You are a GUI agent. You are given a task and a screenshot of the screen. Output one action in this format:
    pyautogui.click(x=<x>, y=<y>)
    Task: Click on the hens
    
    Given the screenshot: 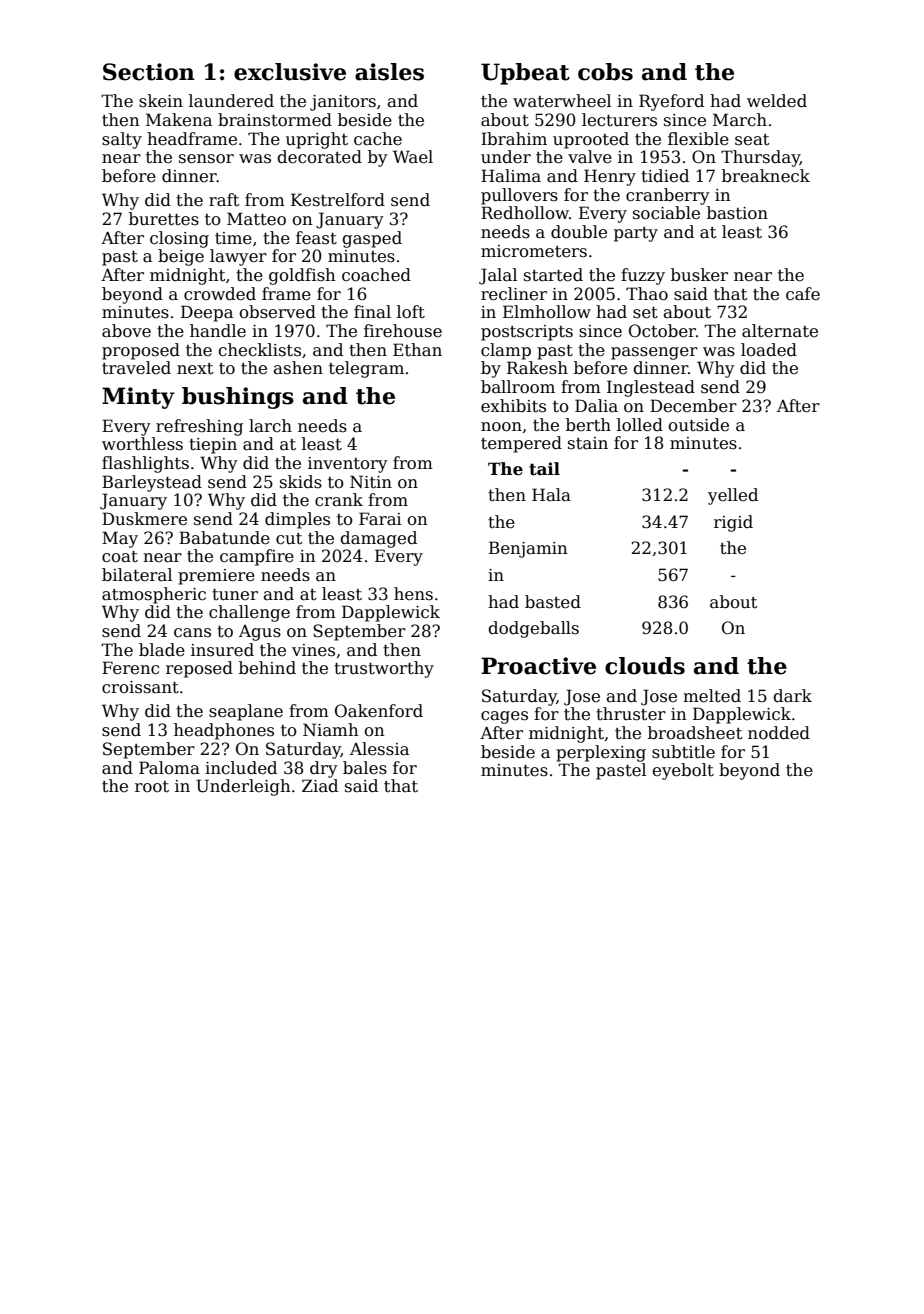 What is the action you would take?
    pyautogui.click(x=413, y=594)
